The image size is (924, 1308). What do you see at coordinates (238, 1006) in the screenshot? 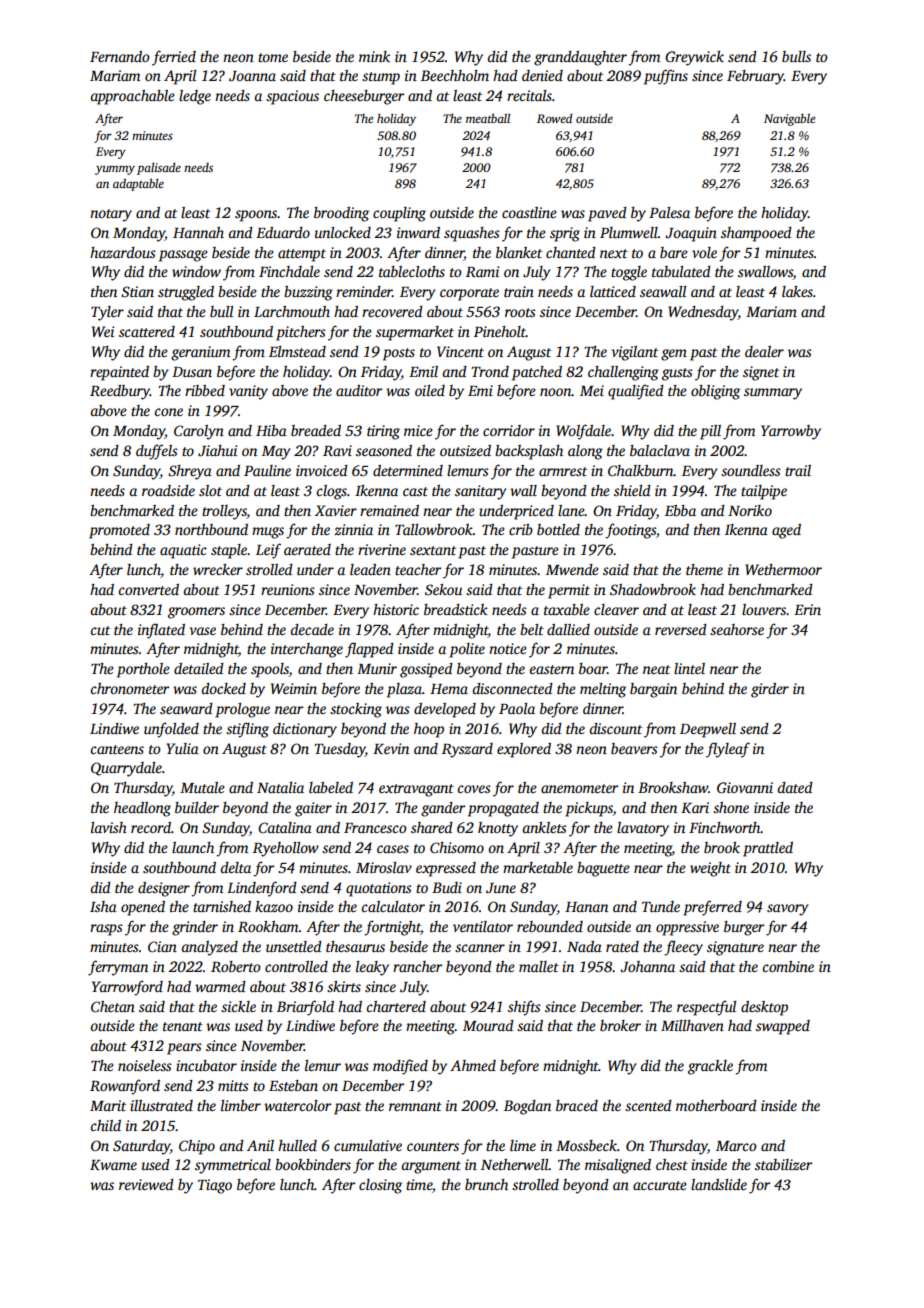
I see `sickle` at bounding box center [238, 1006].
